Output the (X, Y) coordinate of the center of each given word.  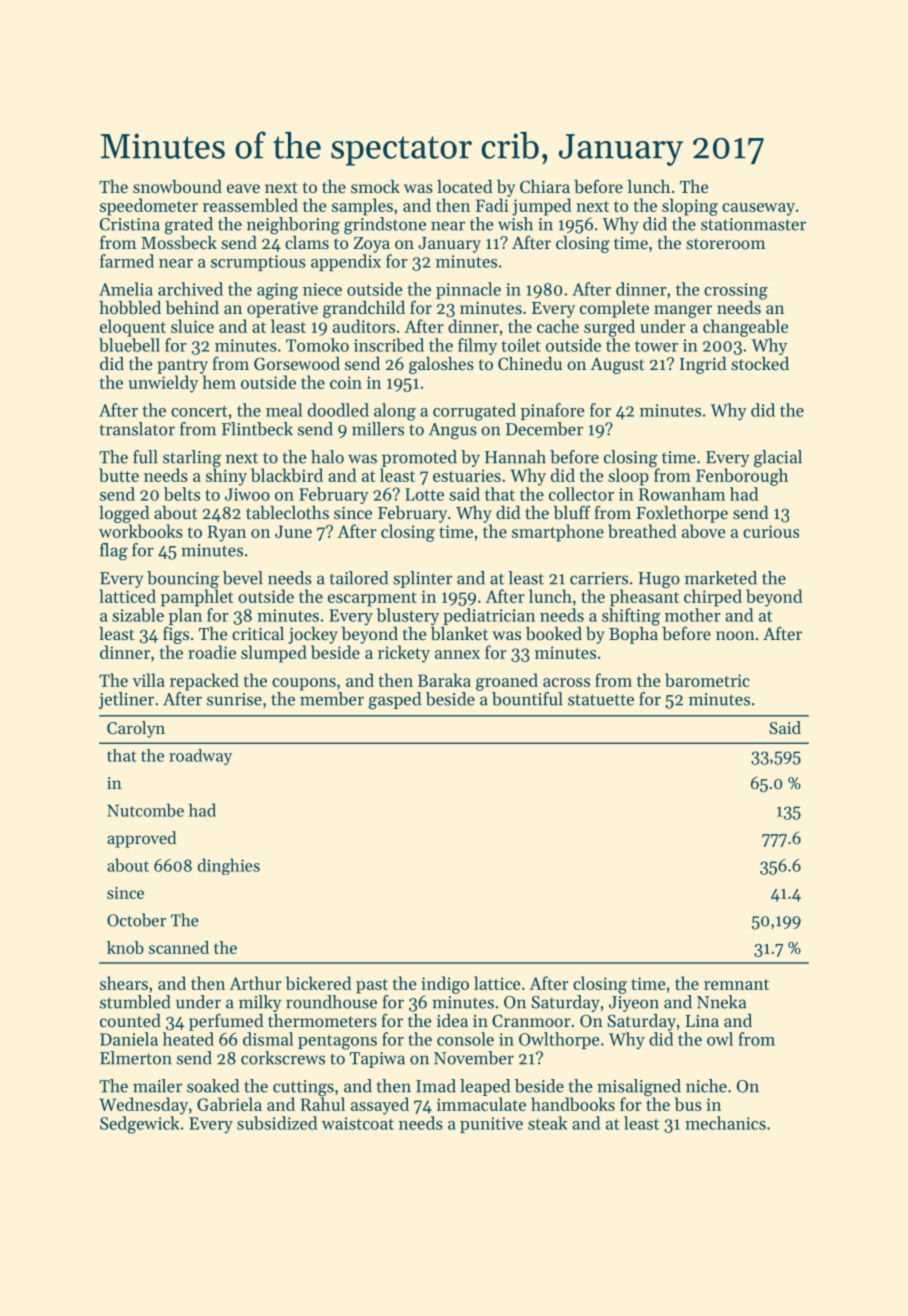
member (332, 699)
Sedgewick (139, 1125)
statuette (601, 700)
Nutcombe (145, 810)
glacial (778, 459)
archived (190, 289)
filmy (477, 346)
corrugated (474, 412)
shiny (226, 477)
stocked (760, 363)
